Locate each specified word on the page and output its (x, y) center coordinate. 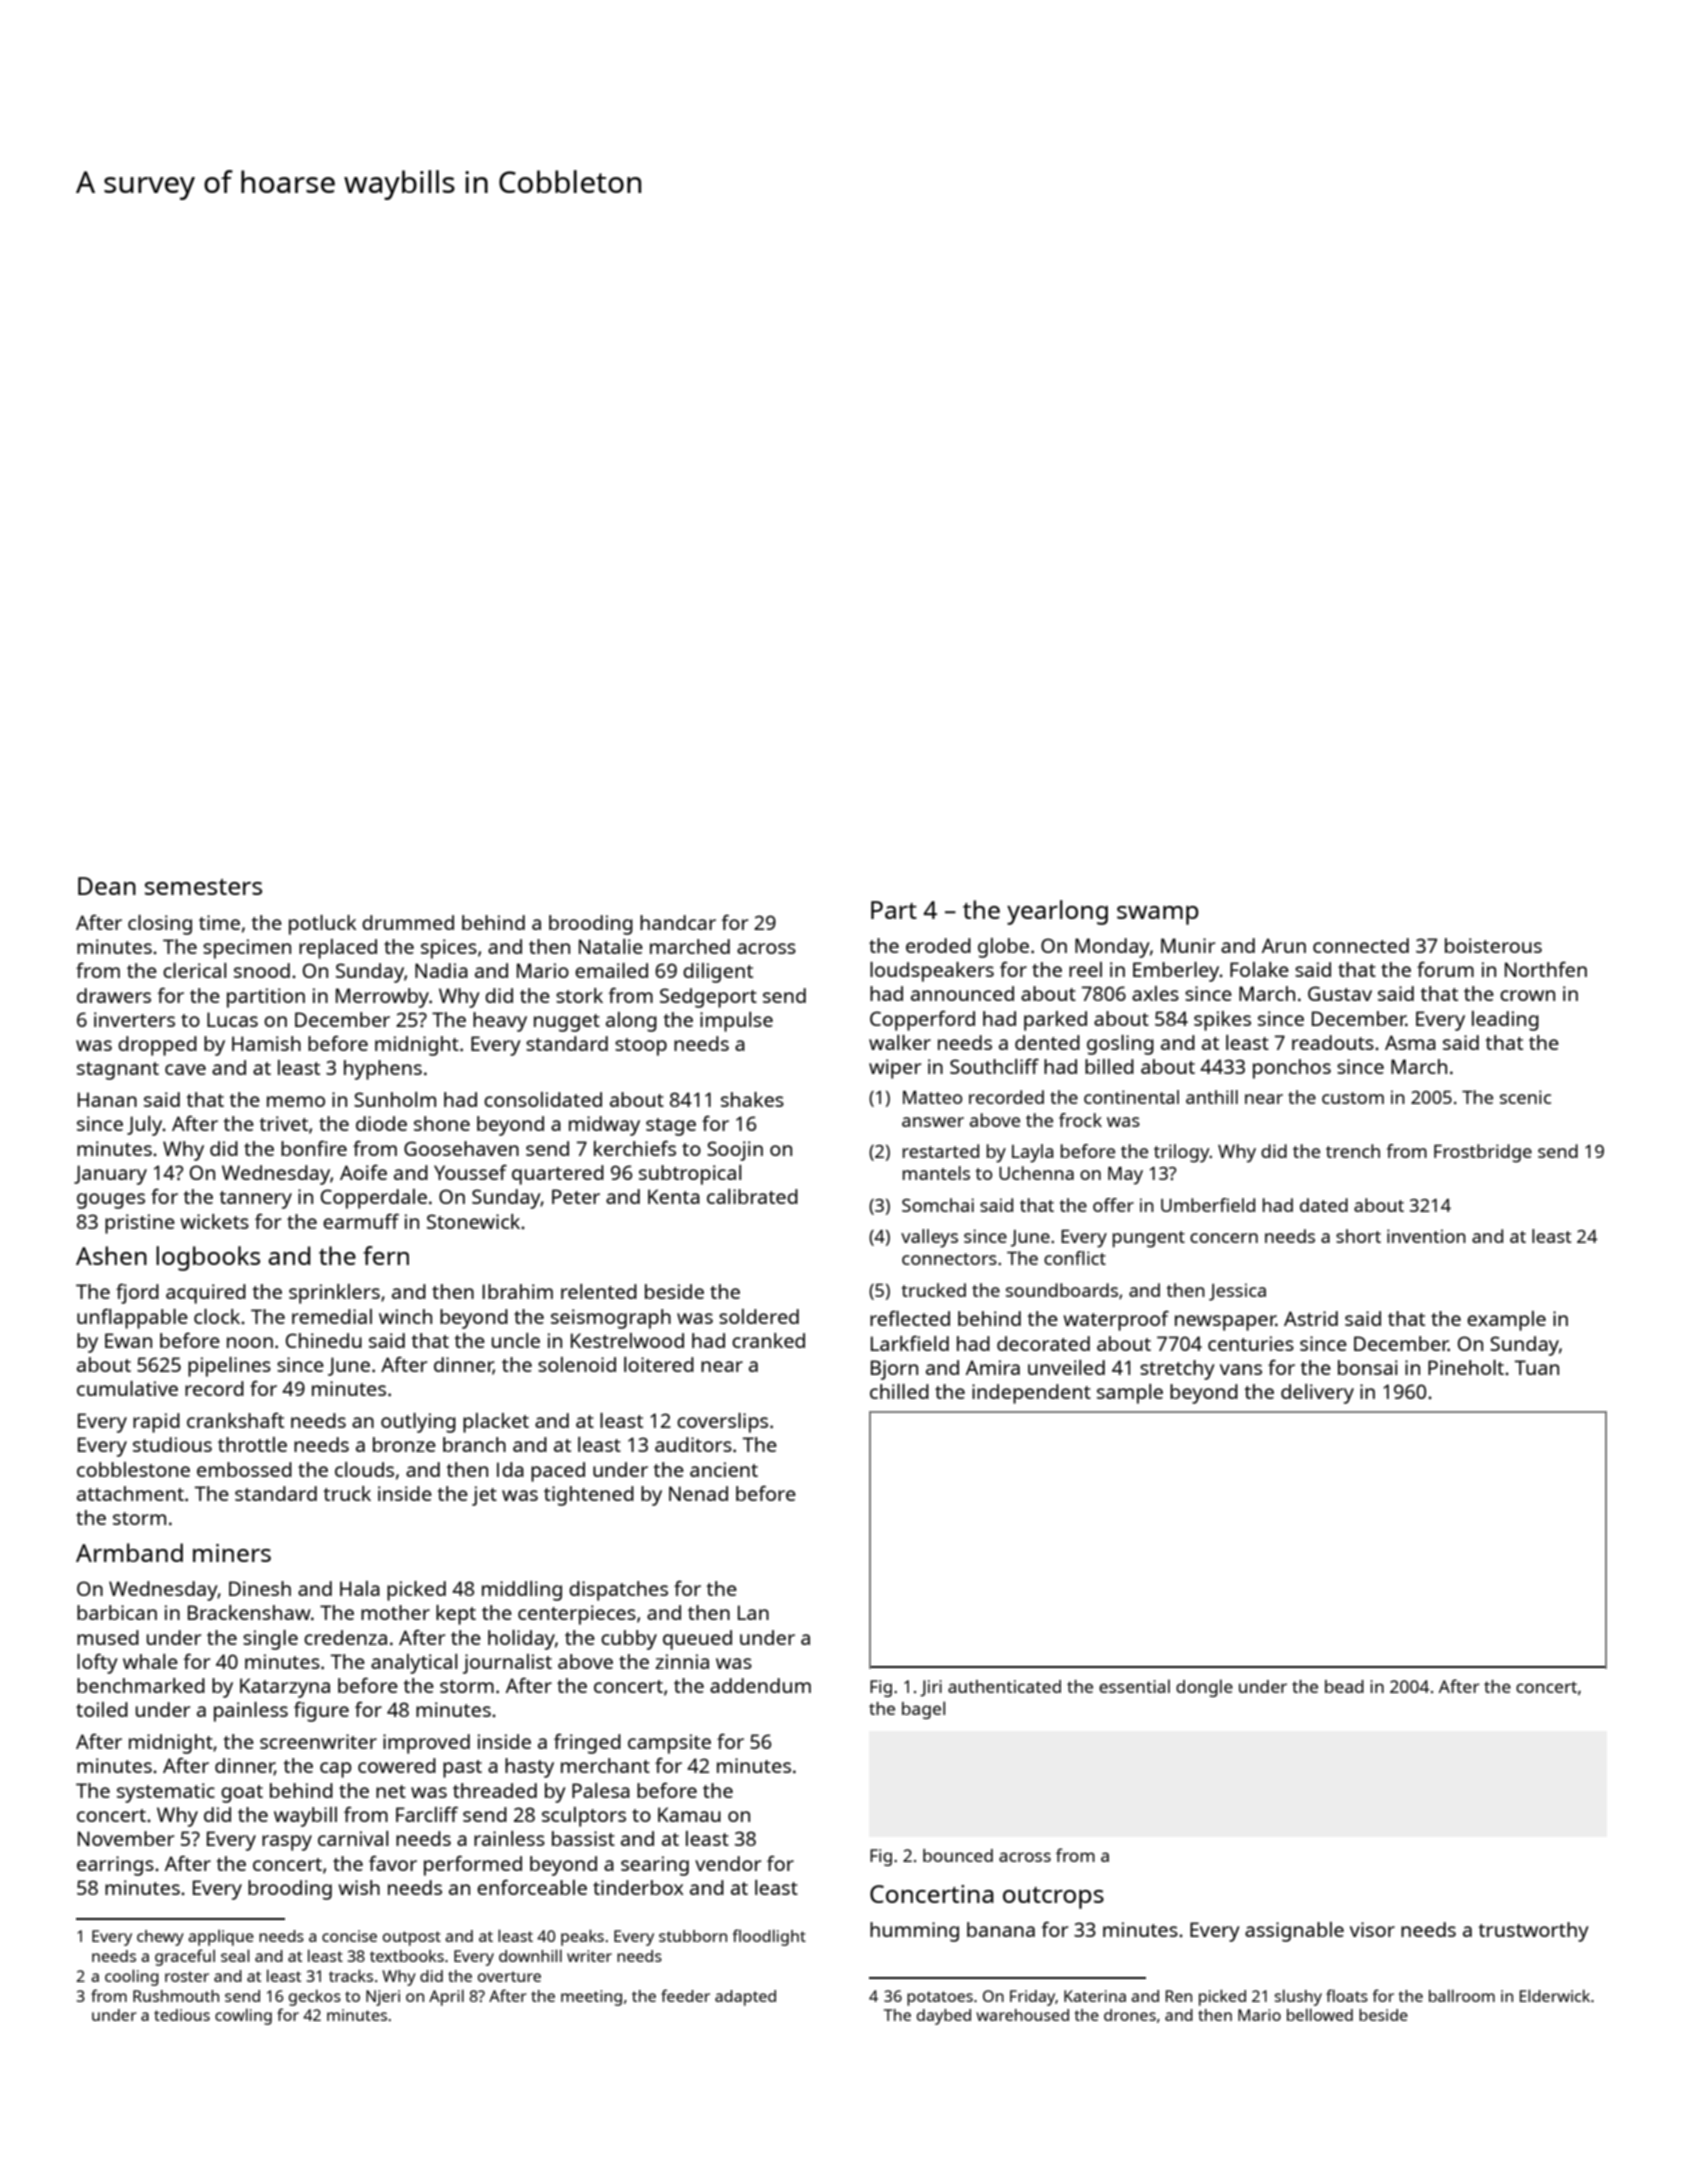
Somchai (938, 1205)
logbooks (208, 1258)
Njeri (383, 1998)
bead (1344, 1686)
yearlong (1057, 912)
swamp (1158, 915)
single (270, 1640)
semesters (203, 887)
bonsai (1368, 1367)
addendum (760, 1685)
